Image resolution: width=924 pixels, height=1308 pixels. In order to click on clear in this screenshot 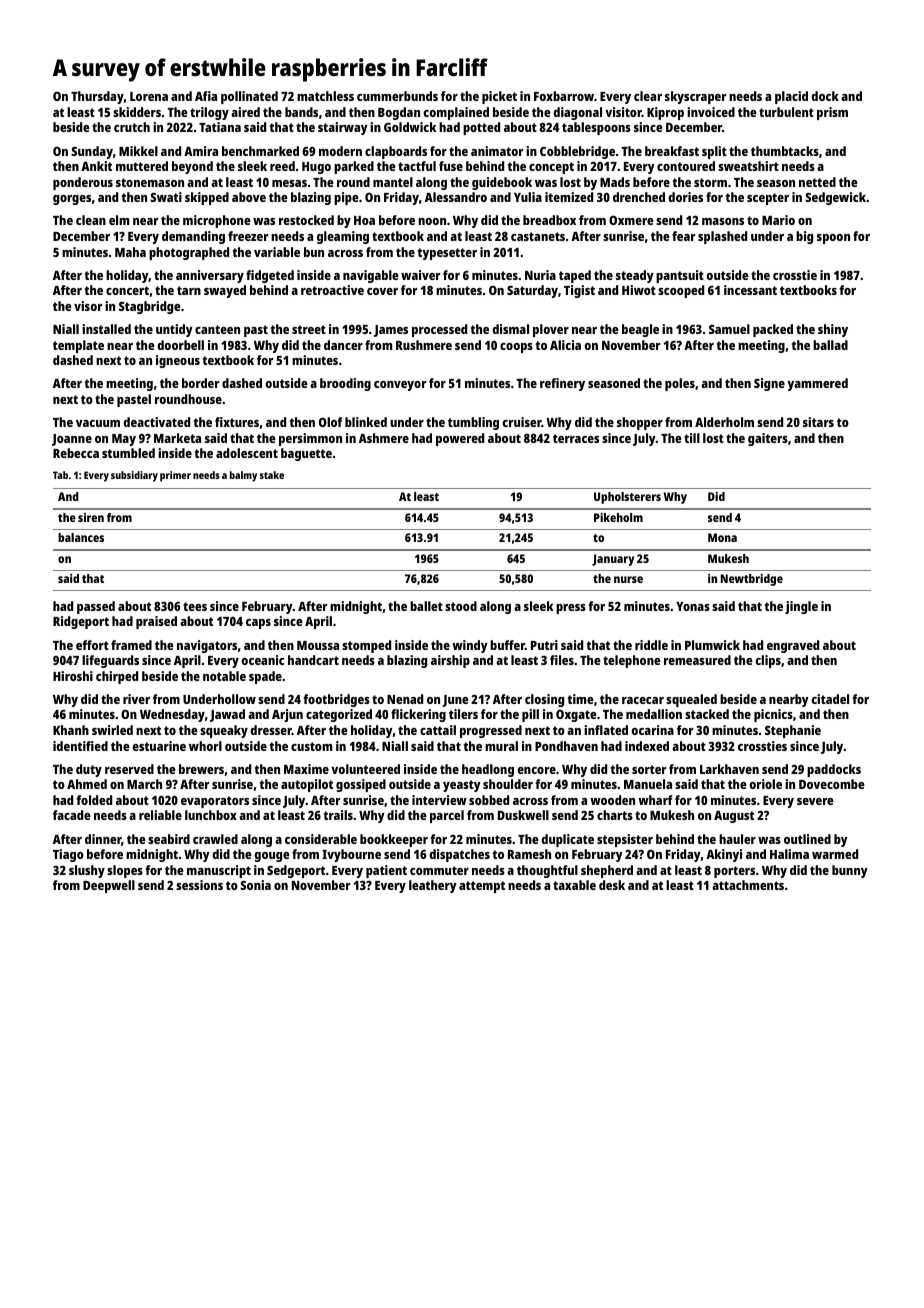, I will do `click(648, 96)`.
